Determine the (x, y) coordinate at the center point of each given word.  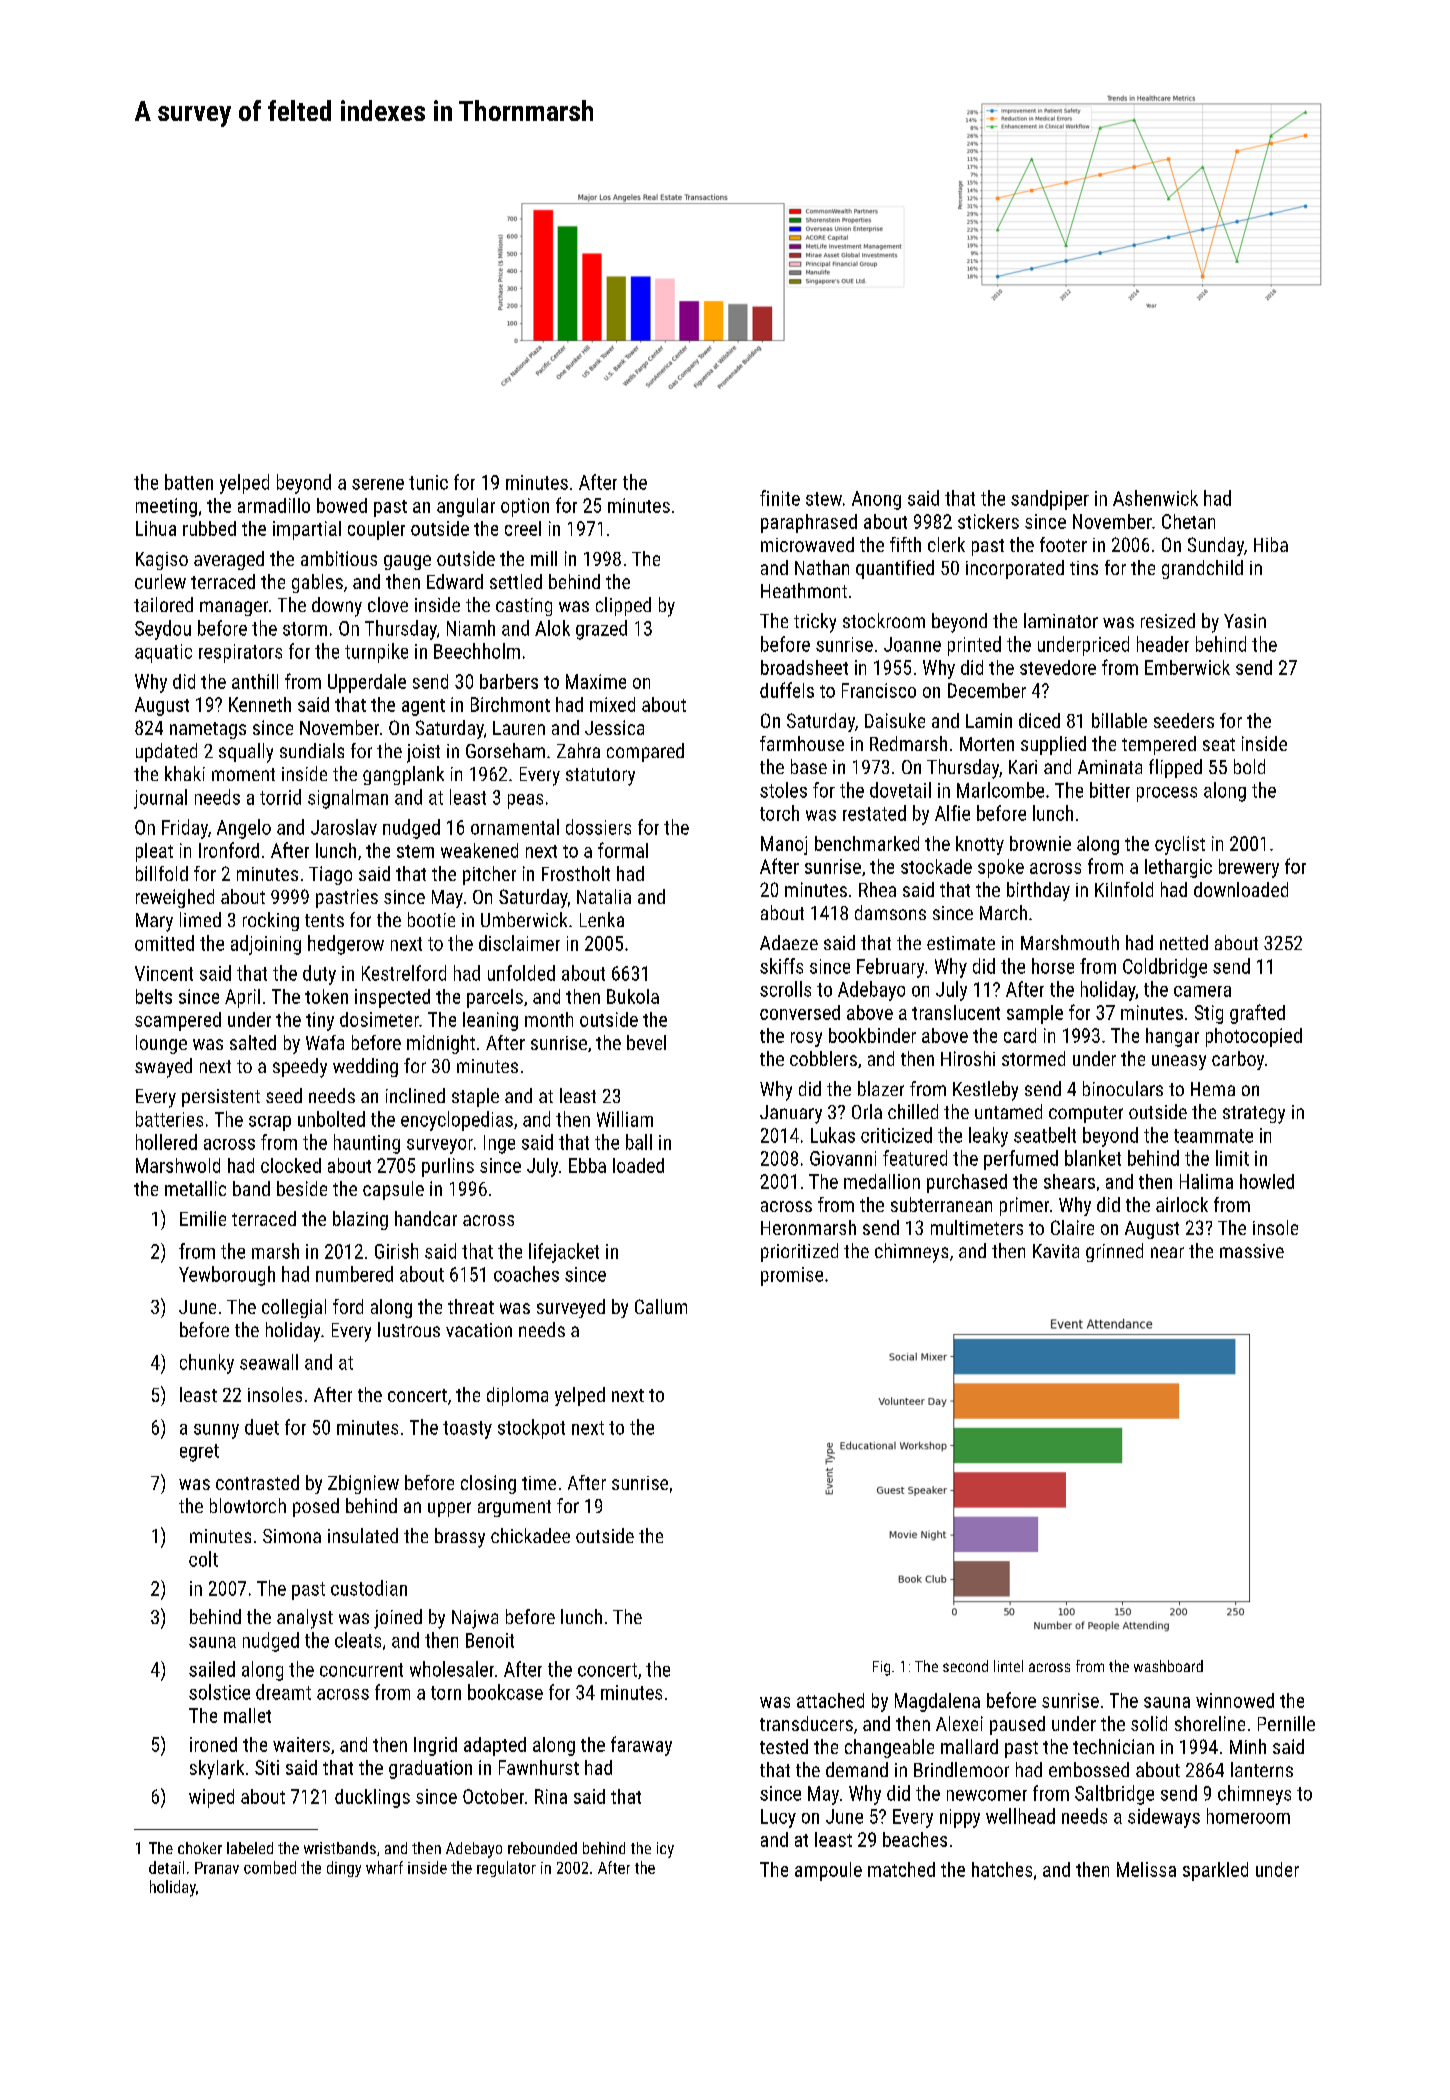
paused (1017, 1725)
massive (1252, 1251)
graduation (430, 1769)
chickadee (530, 1535)
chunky (207, 1364)
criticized (896, 1135)
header (1163, 644)
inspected (392, 998)
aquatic (163, 653)
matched (901, 1869)
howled (1267, 1181)
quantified (895, 569)
